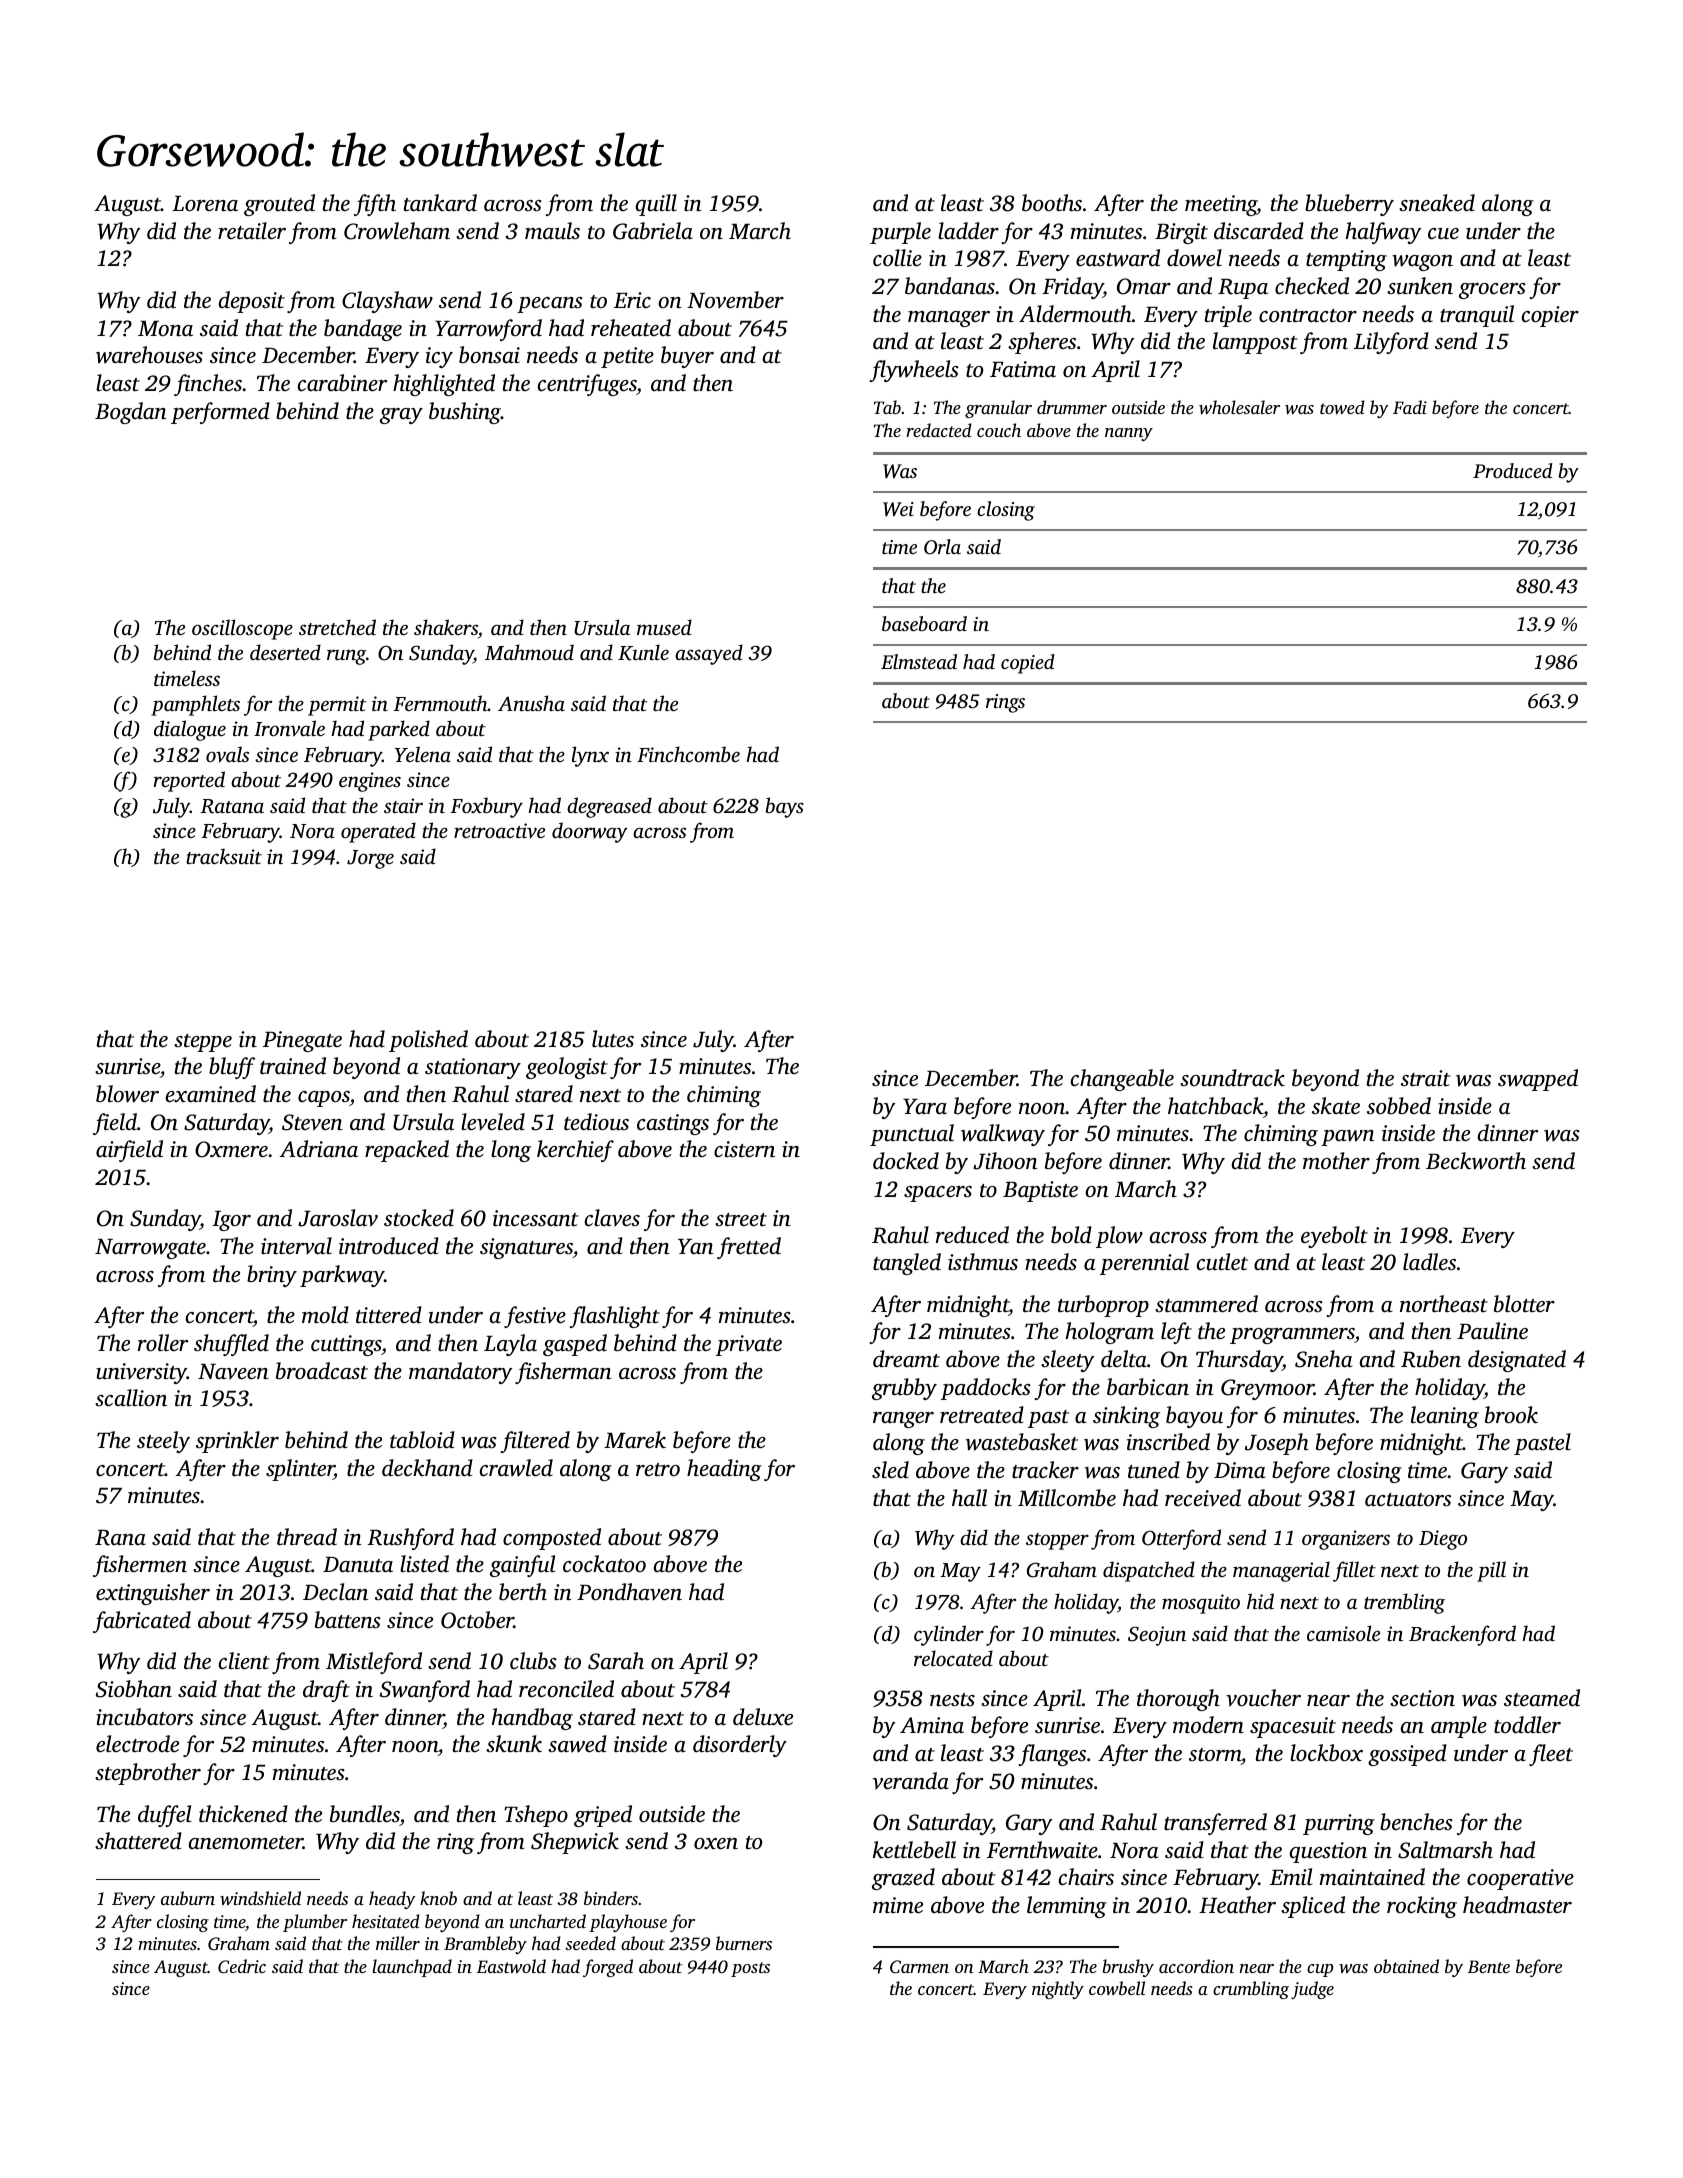 The image size is (1683, 2178). I want to click on dialogue, so click(190, 730).
